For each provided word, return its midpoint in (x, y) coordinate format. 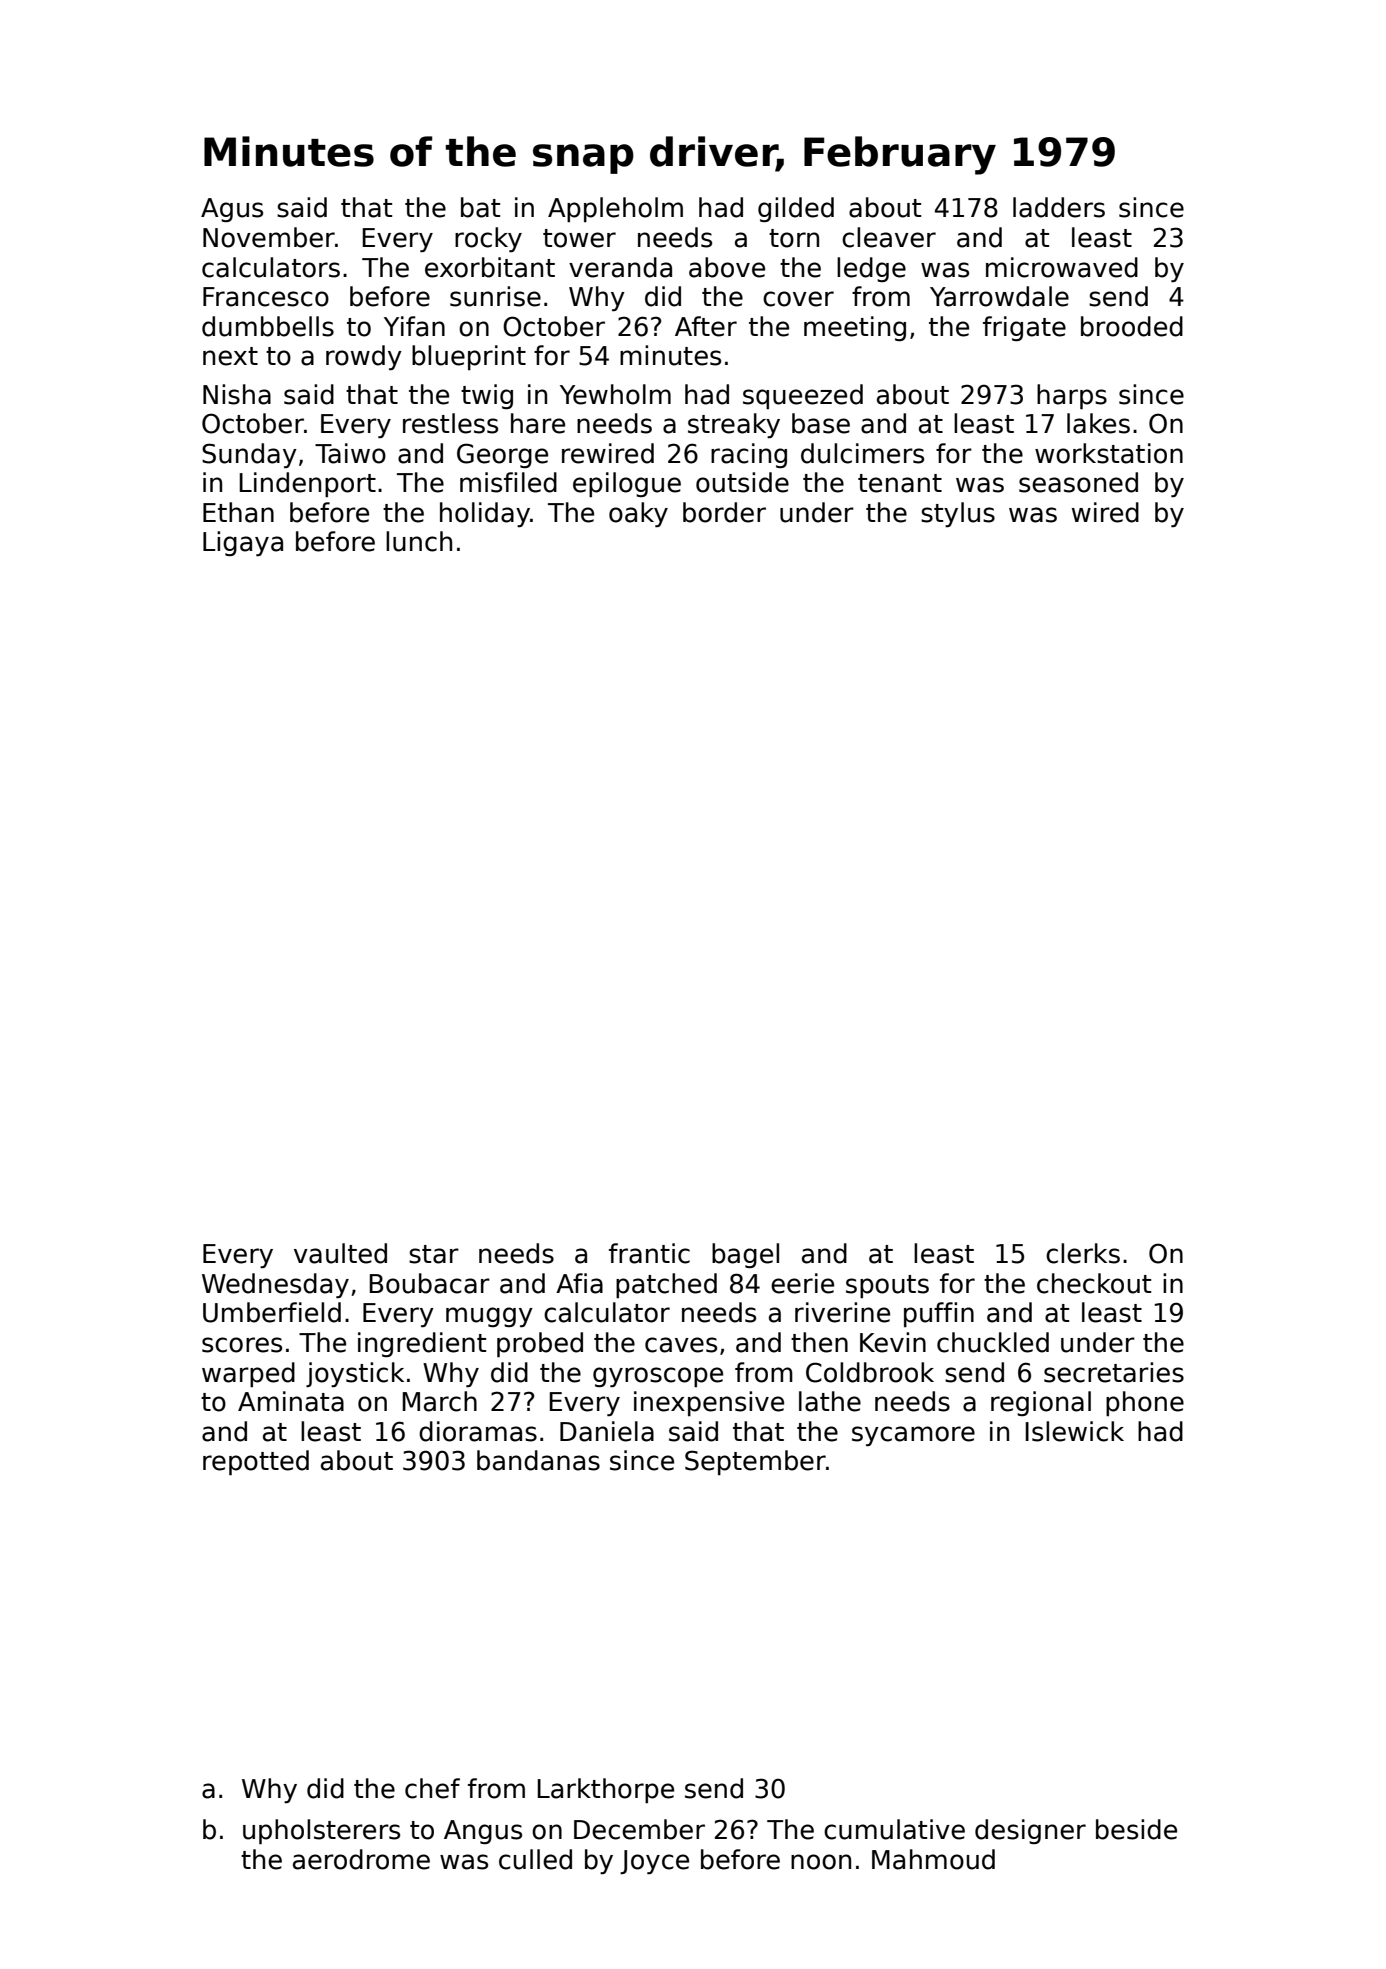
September (755, 1462)
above (727, 267)
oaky (638, 514)
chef (432, 1788)
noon (821, 1862)
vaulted (340, 1253)
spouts (887, 1286)
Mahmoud (933, 1859)
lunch (419, 541)
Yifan (414, 326)
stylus (958, 514)
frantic (649, 1253)
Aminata (291, 1401)
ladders (1059, 207)
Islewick (1074, 1431)
